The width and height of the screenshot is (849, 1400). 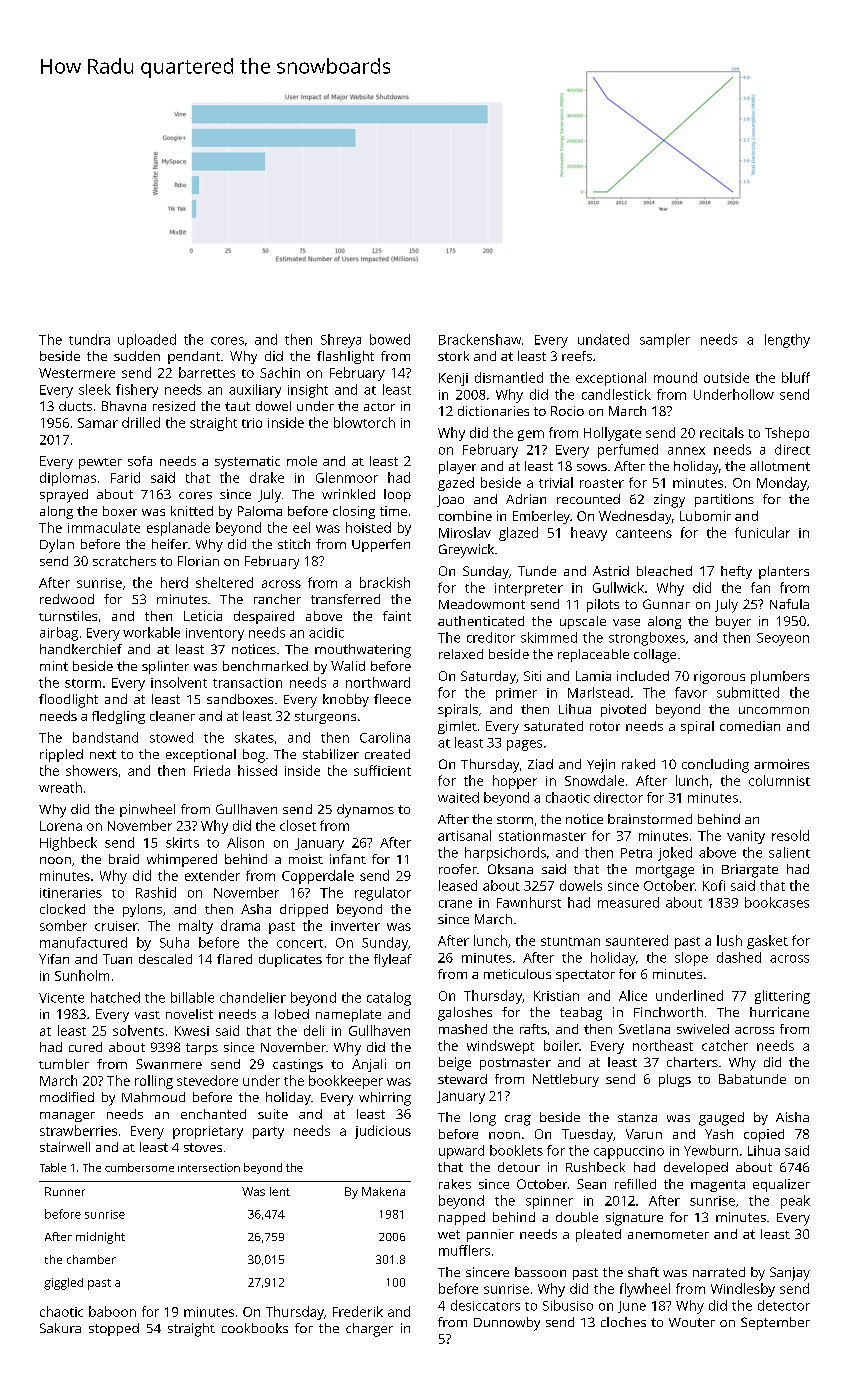 What do you see at coordinates (364, 422) in the screenshot?
I see `blowtorch` at bounding box center [364, 422].
